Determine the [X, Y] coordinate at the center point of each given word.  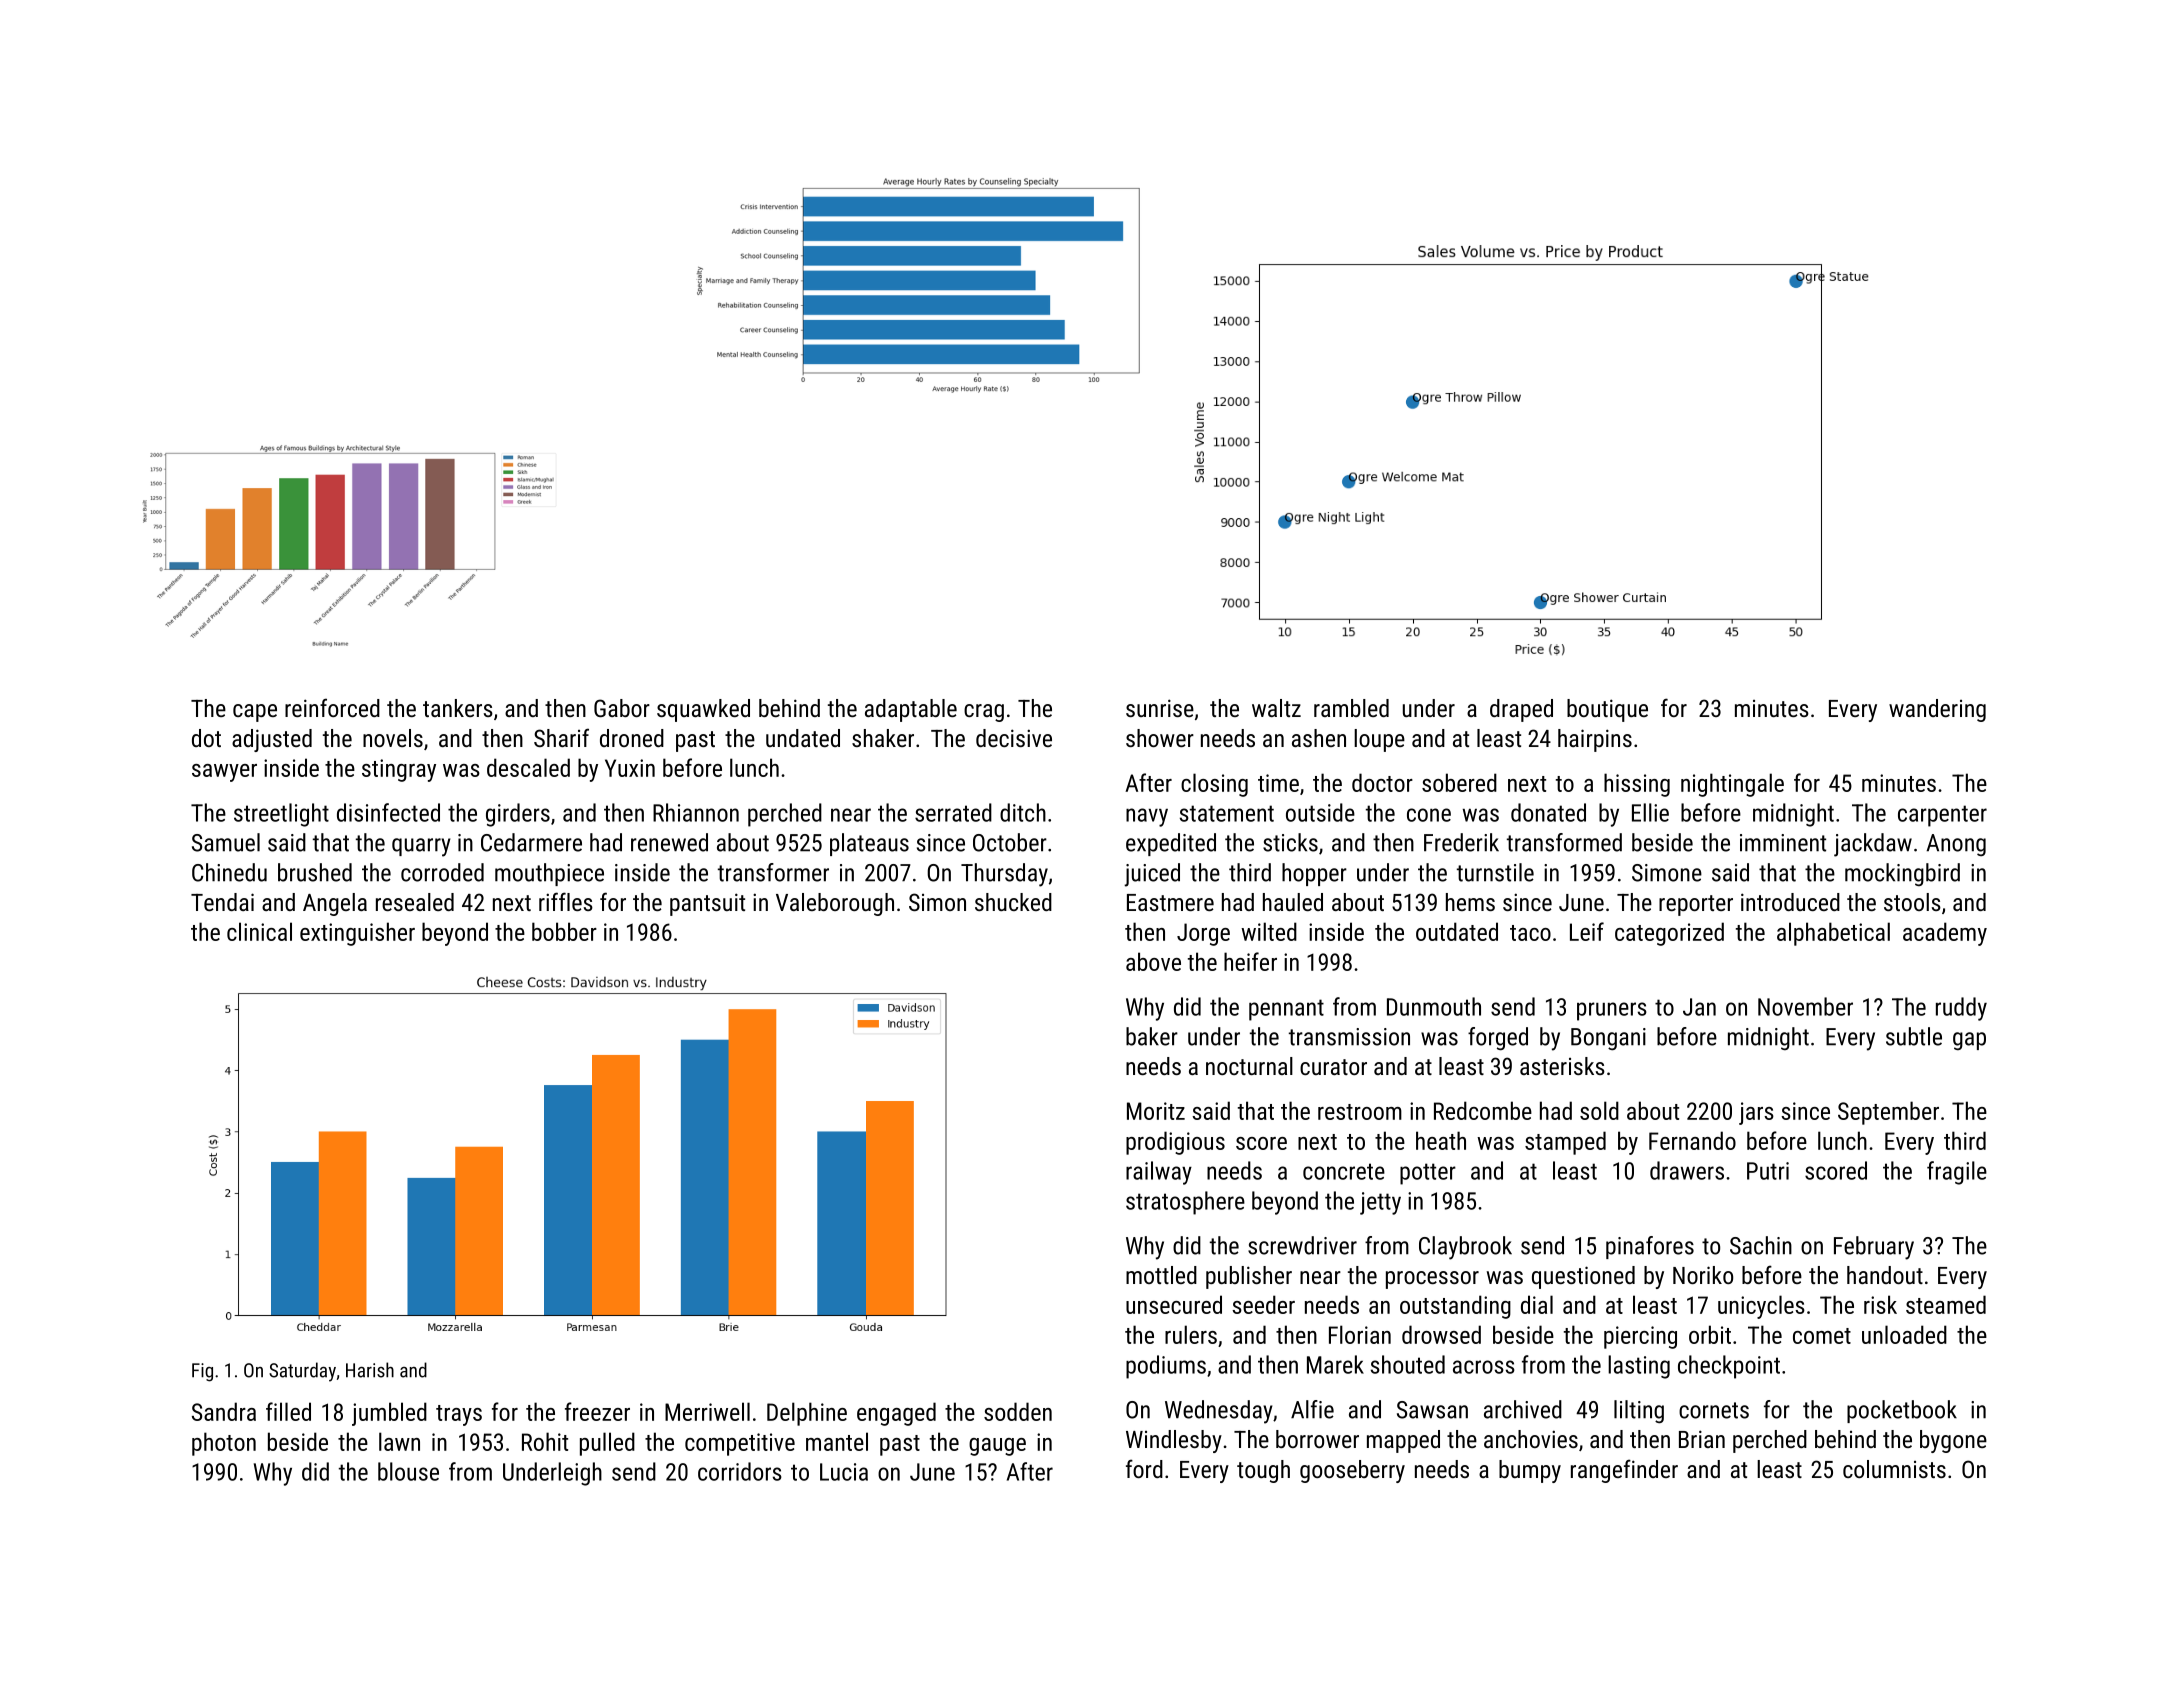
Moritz [1156, 1111]
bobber [564, 931]
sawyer [224, 773]
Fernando [1692, 1140]
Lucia [844, 1472]
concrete [1344, 1171]
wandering [1937, 710]
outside [1320, 812]
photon [224, 1444]
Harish [370, 1370]
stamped [1565, 1143]
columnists [1894, 1469]
